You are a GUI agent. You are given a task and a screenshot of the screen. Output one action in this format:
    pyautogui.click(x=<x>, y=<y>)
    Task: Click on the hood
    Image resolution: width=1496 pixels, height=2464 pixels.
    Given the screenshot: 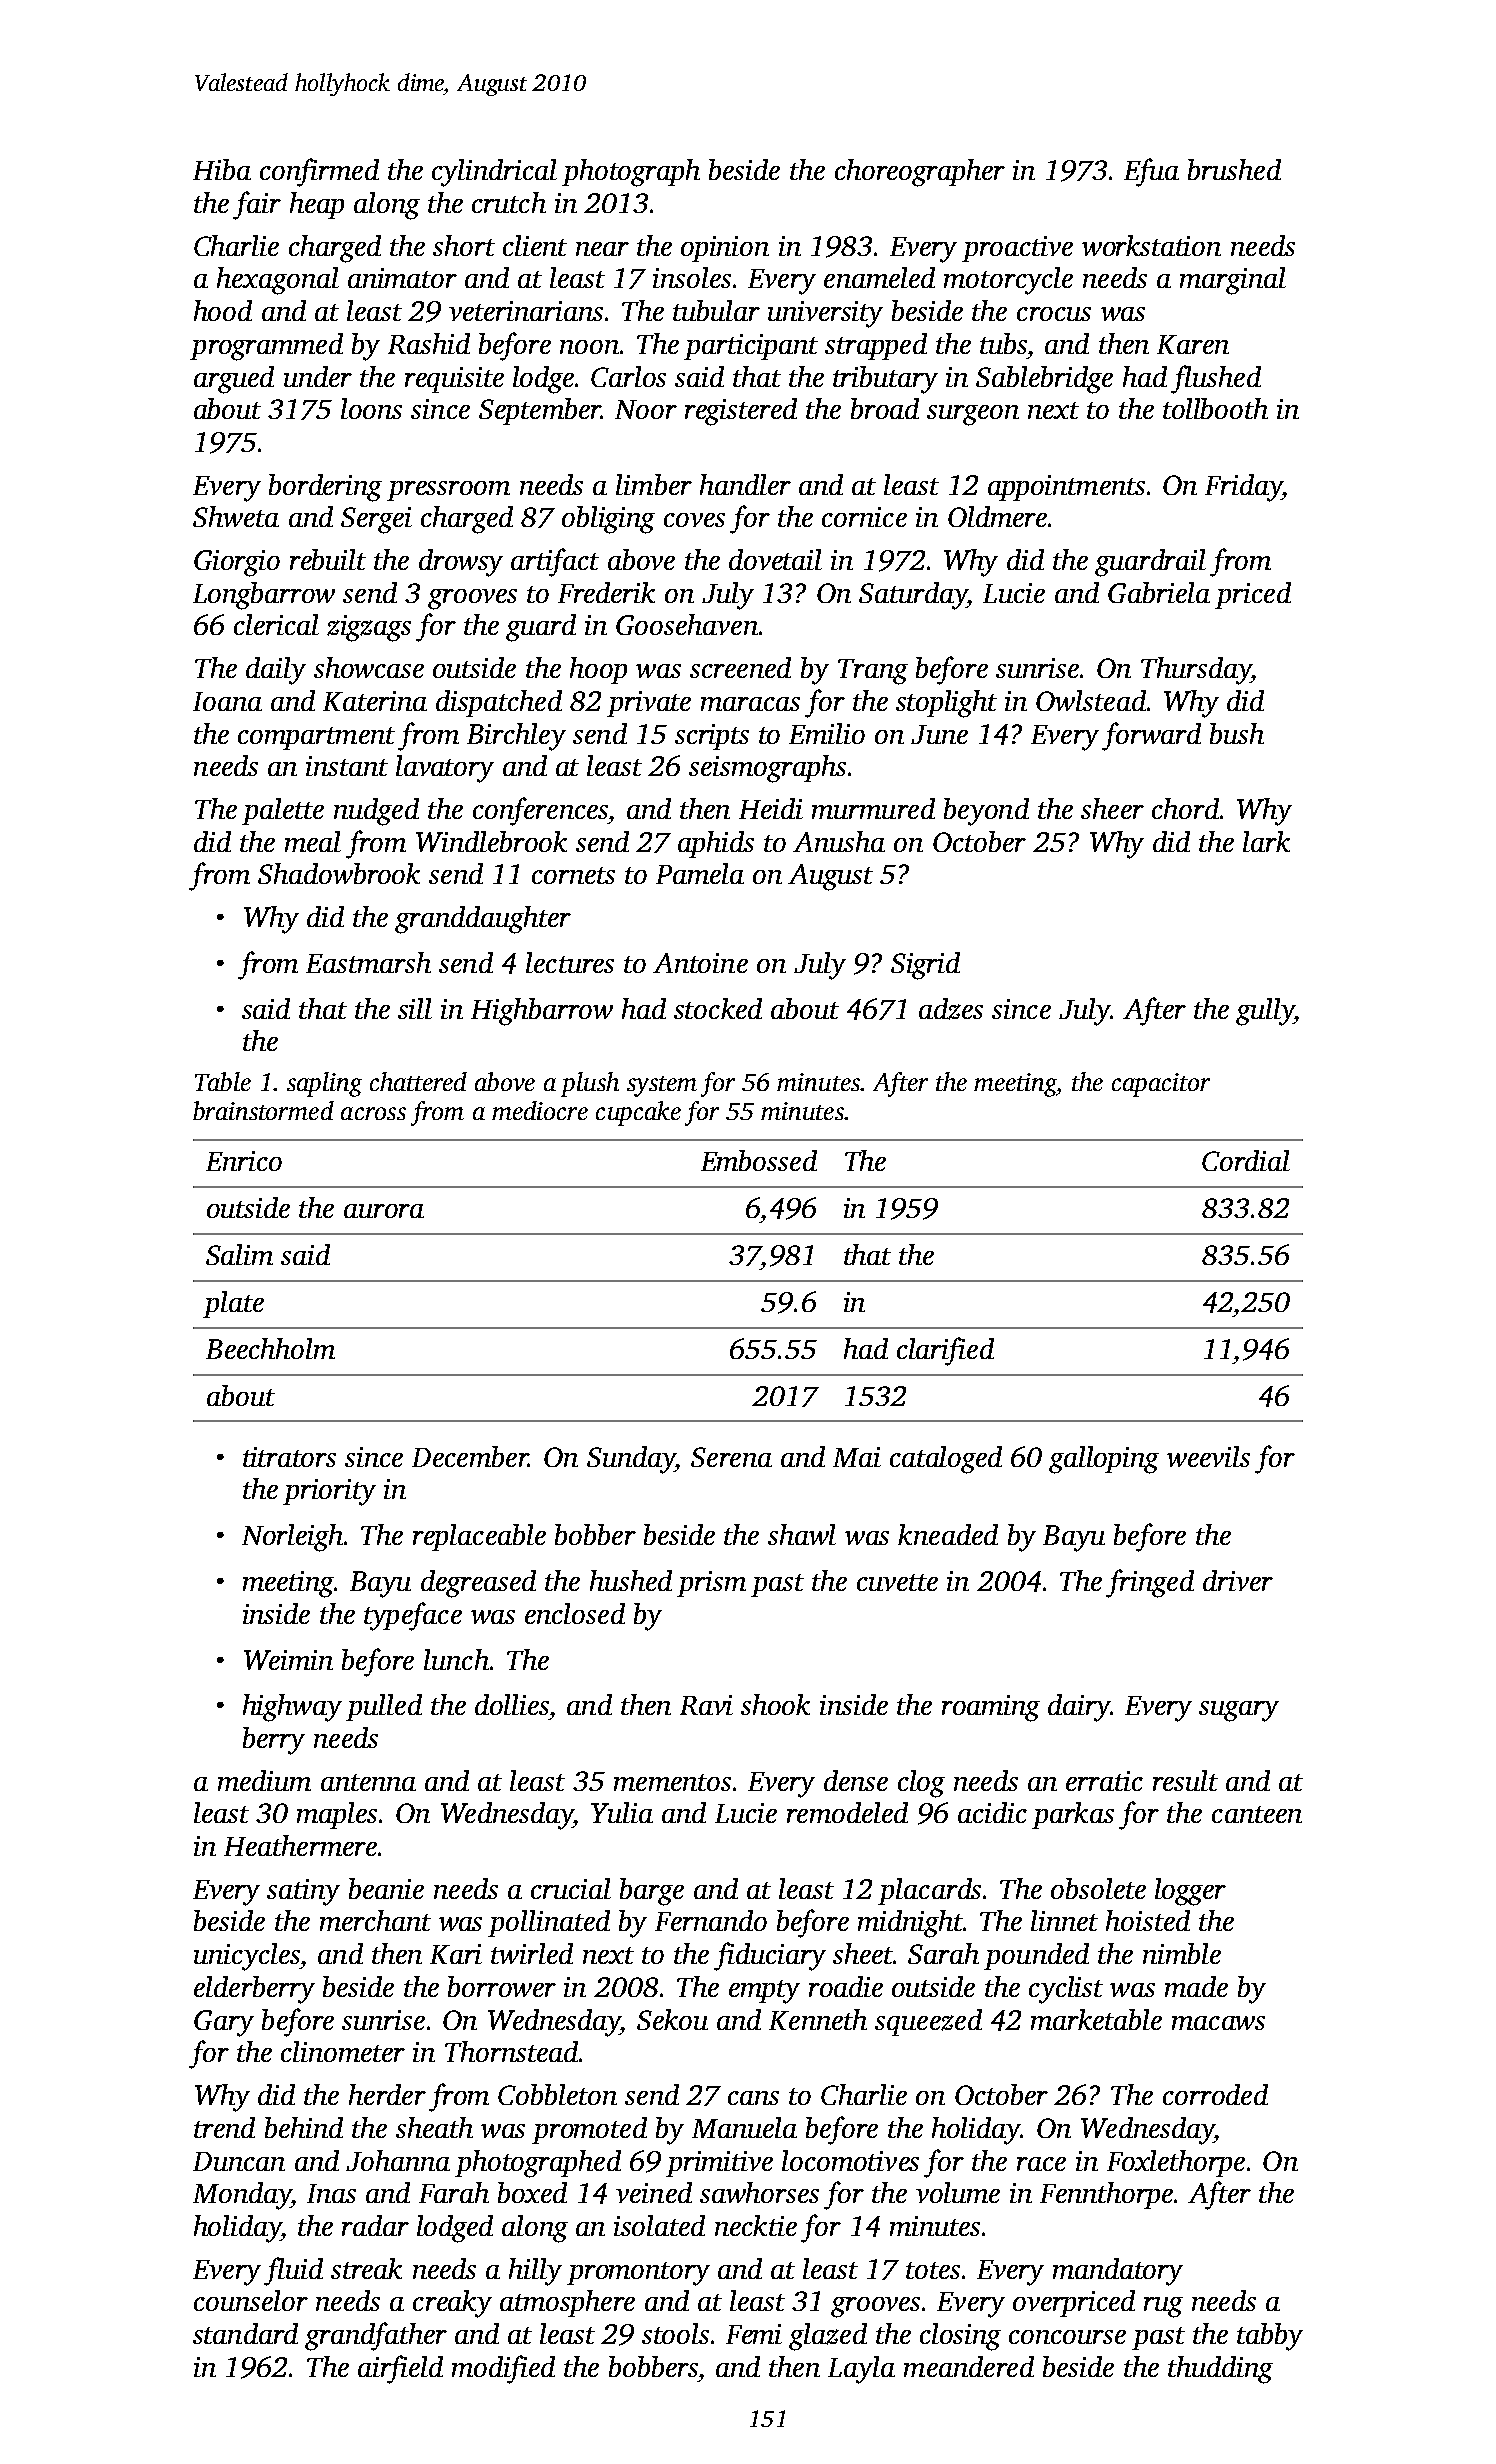 What is the action you would take?
    pyautogui.click(x=223, y=310)
